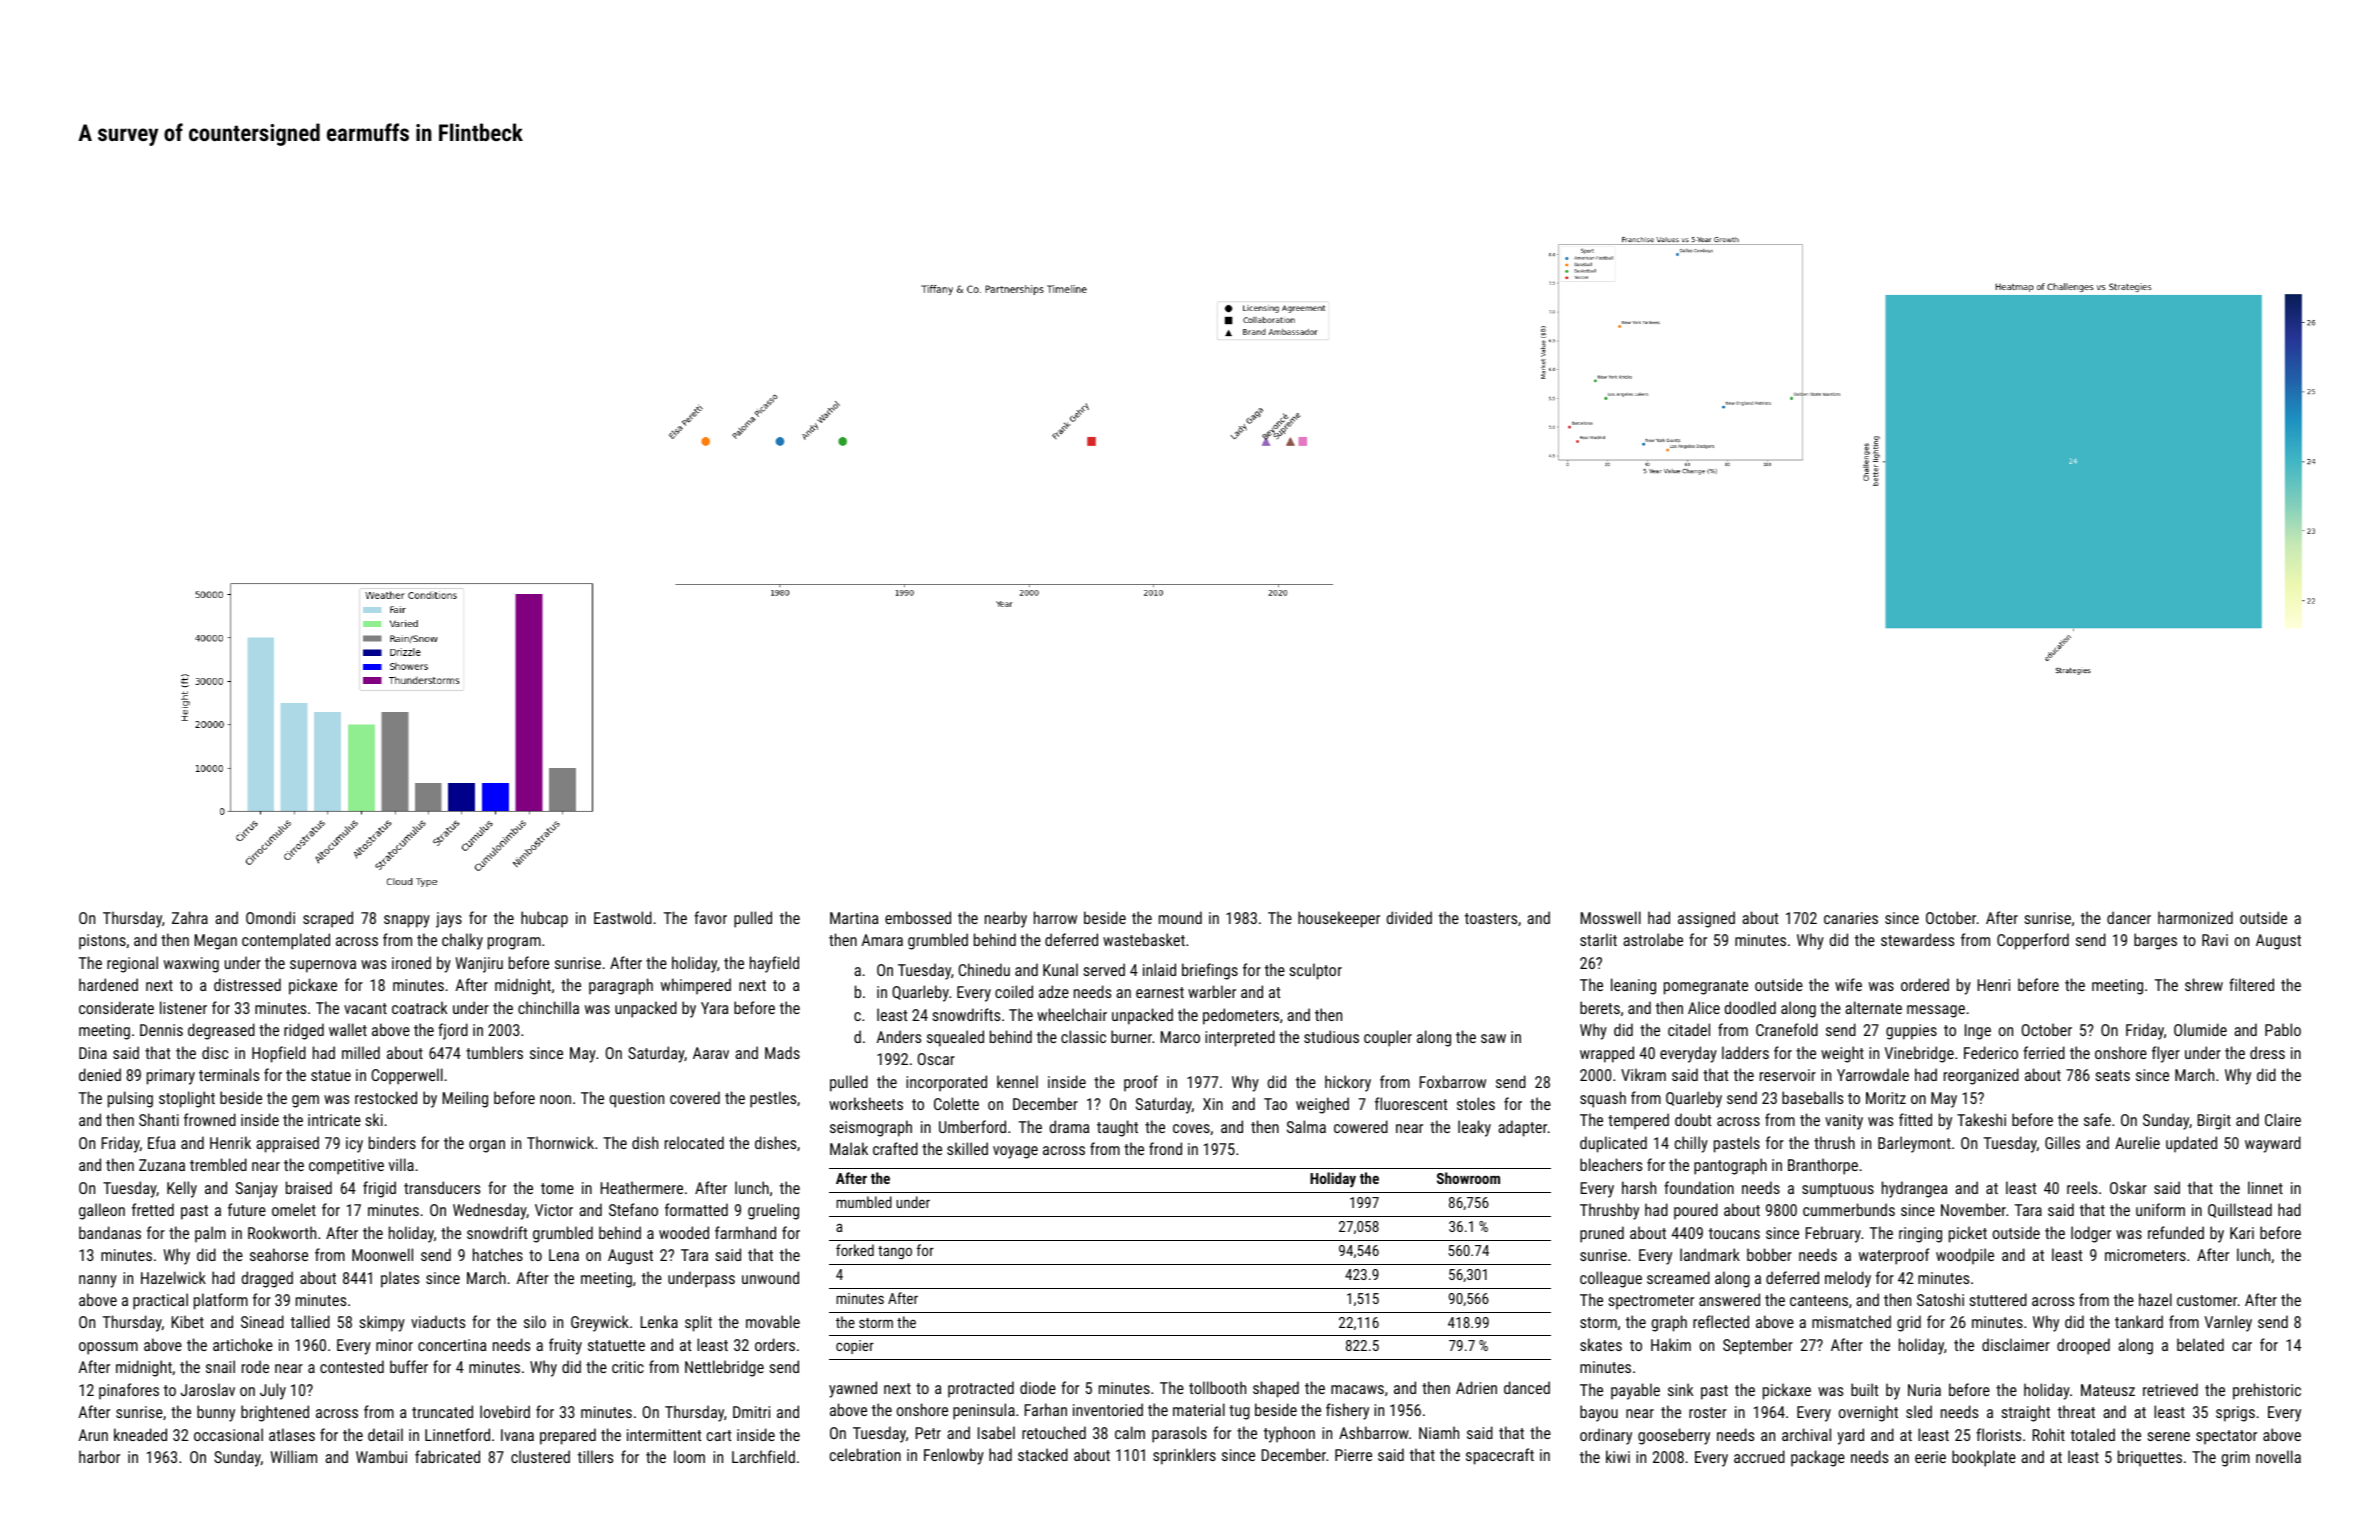  Describe the element at coordinates (1331, 1036) in the screenshot. I see `studious` at that location.
